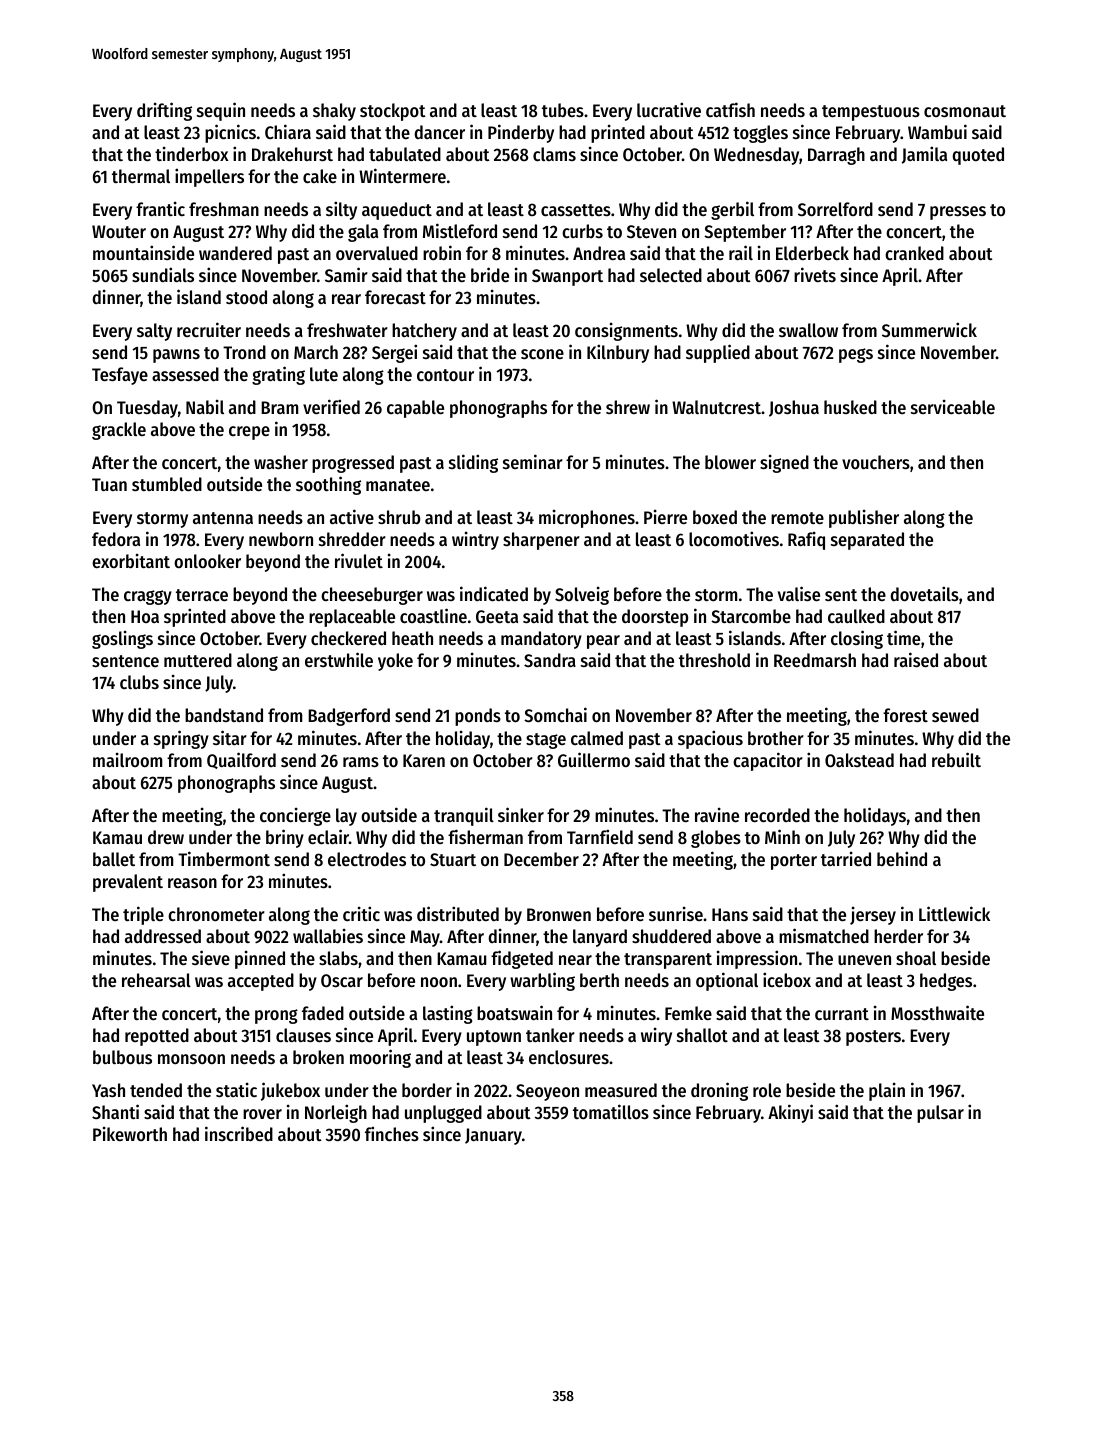 The width and height of the screenshot is (1105, 1430). I want to click on shrub, so click(399, 517).
